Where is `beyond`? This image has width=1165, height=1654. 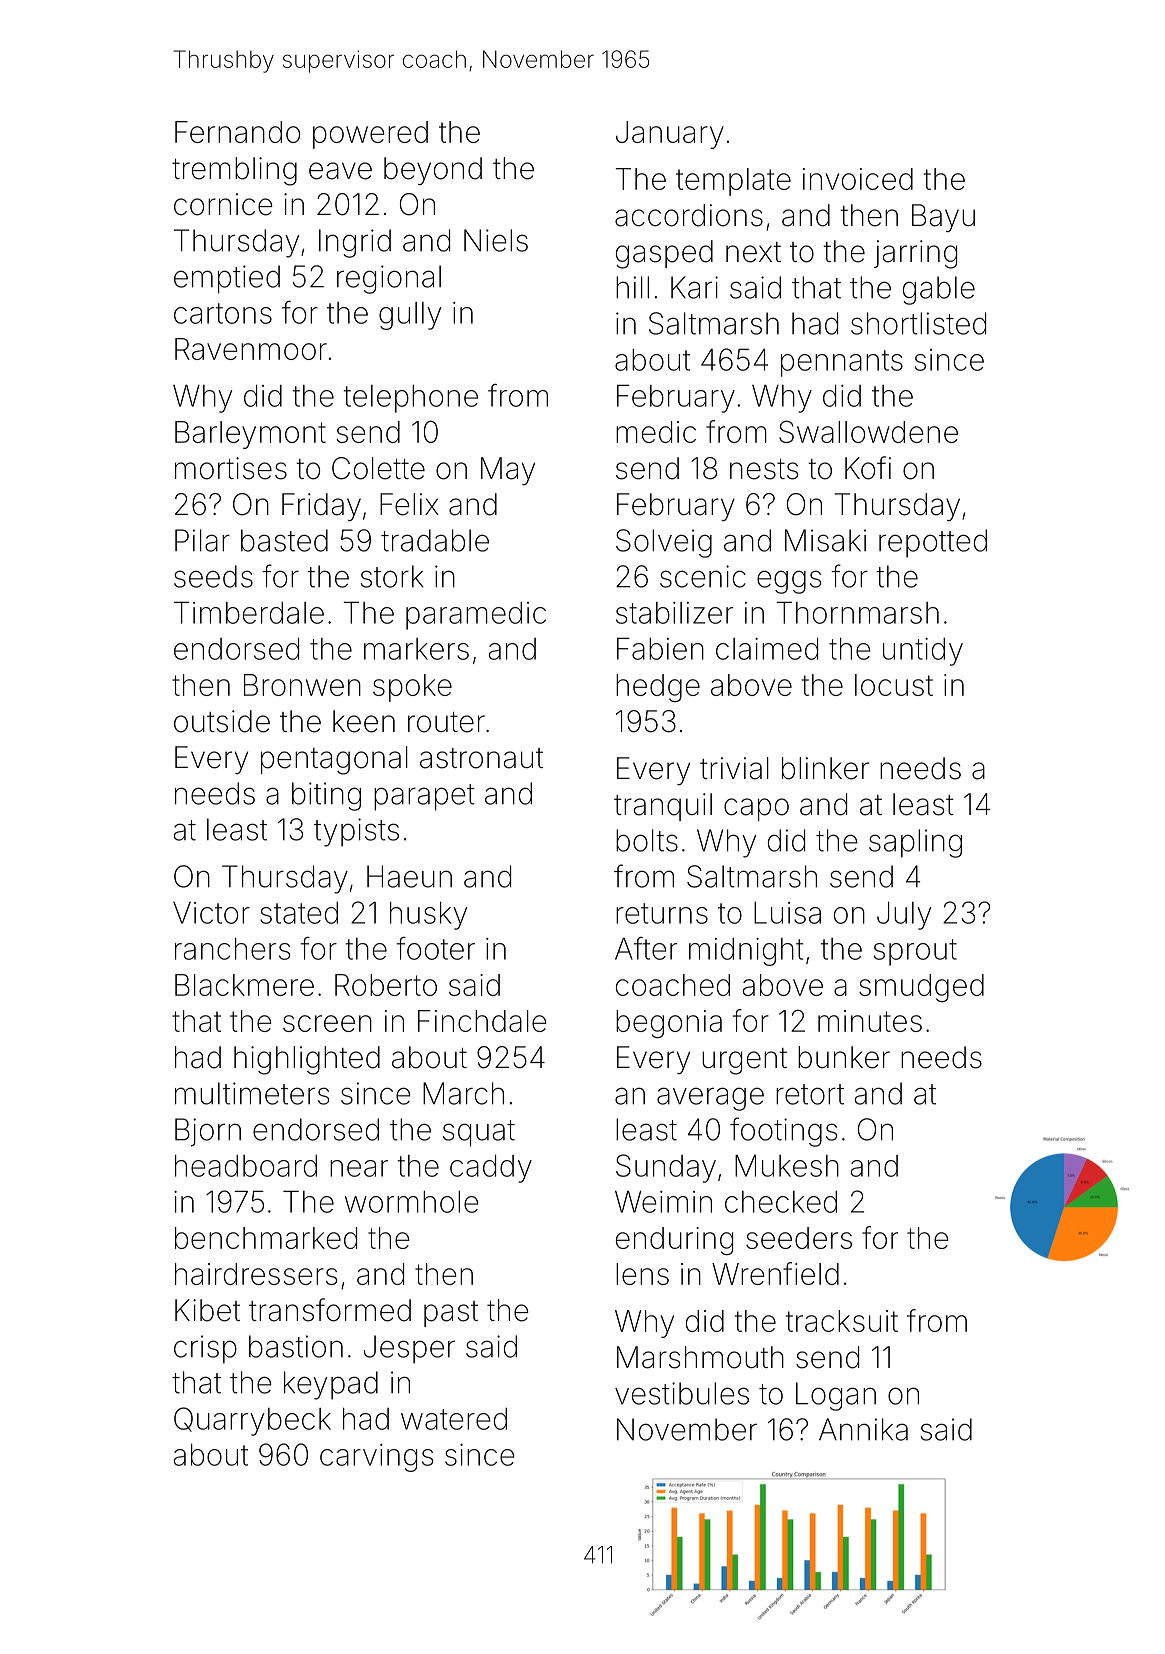
beyond is located at coordinates (433, 171).
